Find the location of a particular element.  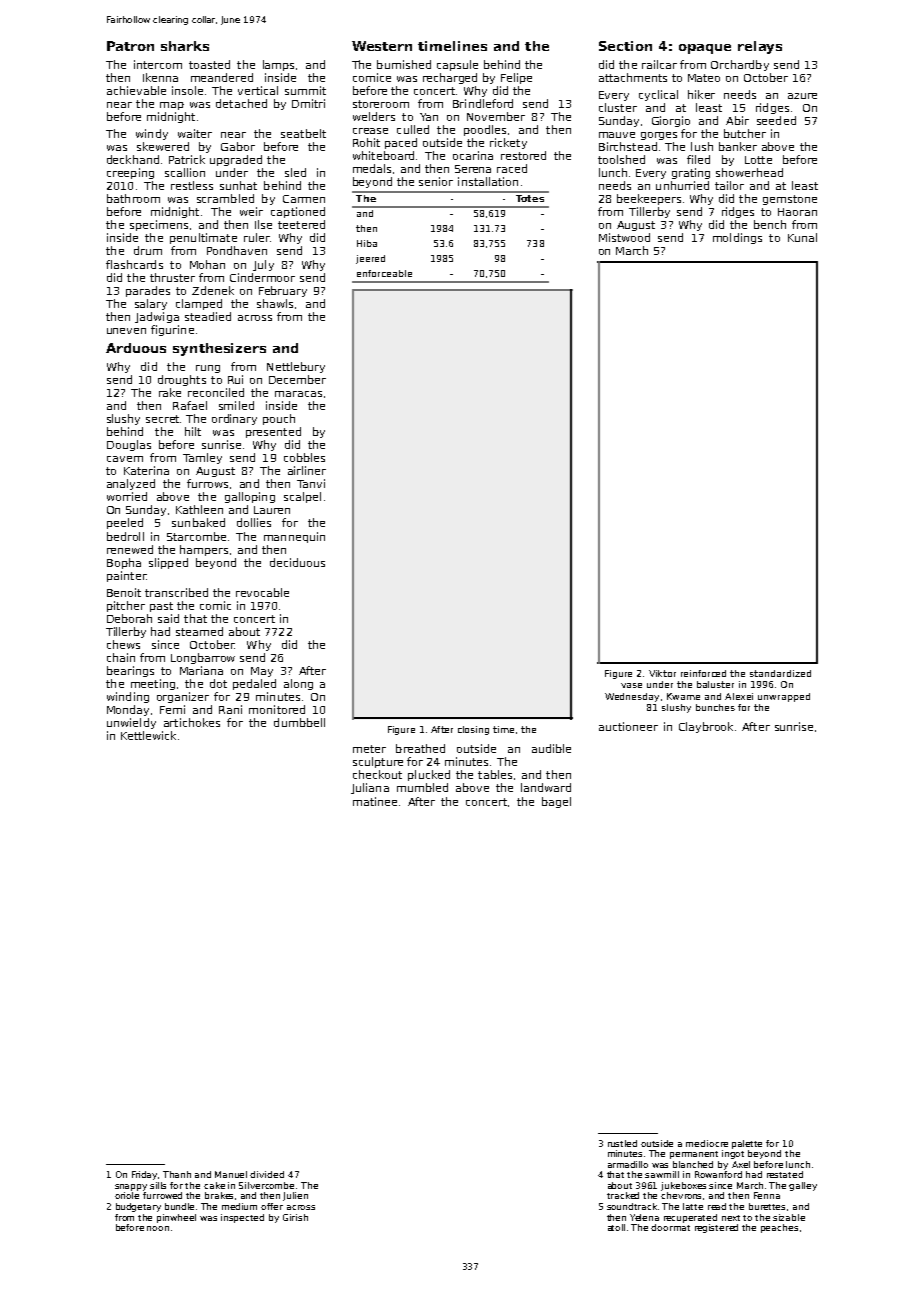

July is located at coordinates (263, 265).
